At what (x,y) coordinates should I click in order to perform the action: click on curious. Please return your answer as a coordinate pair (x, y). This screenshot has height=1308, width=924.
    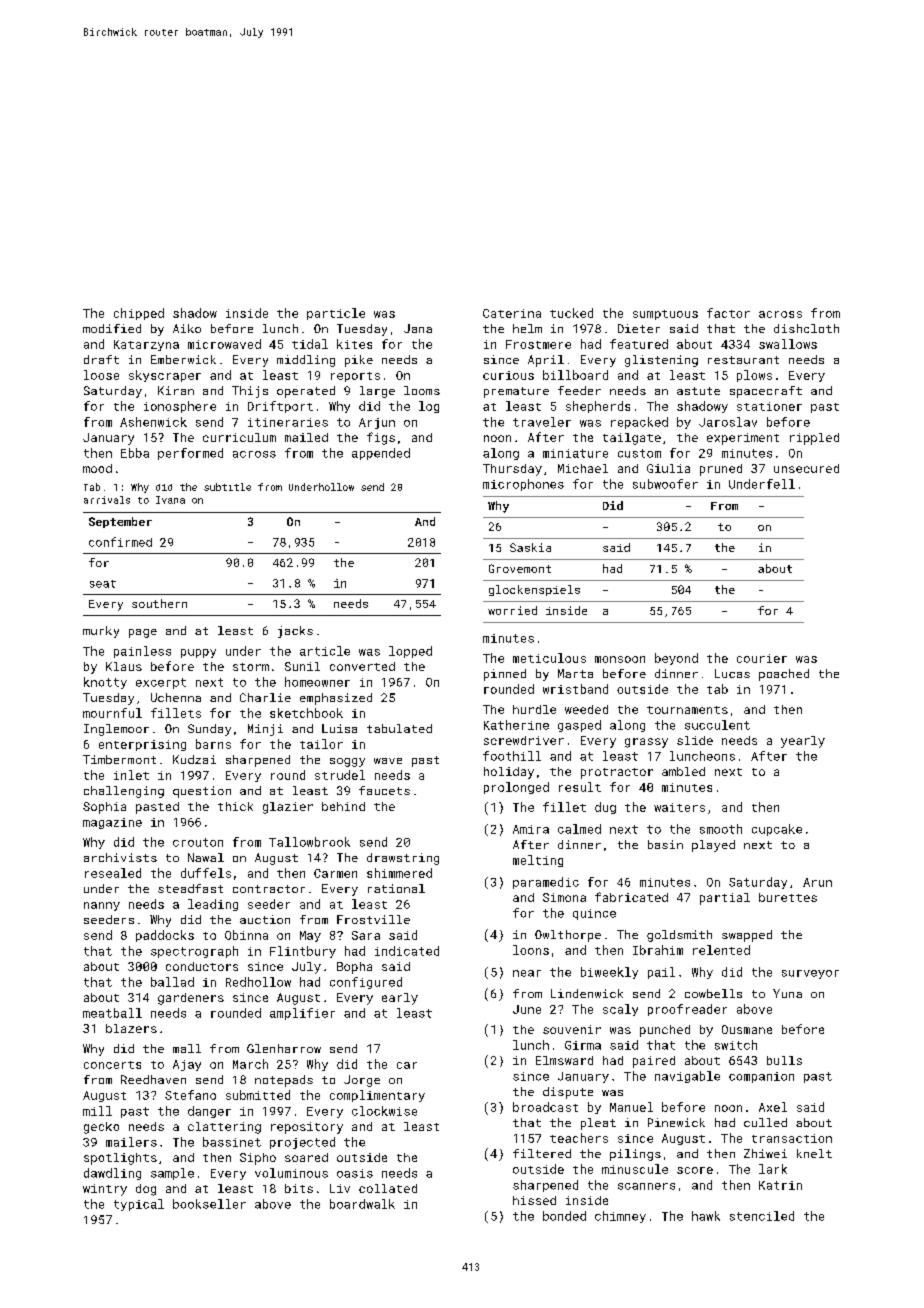
    Looking at the image, I should click on (508, 375).
